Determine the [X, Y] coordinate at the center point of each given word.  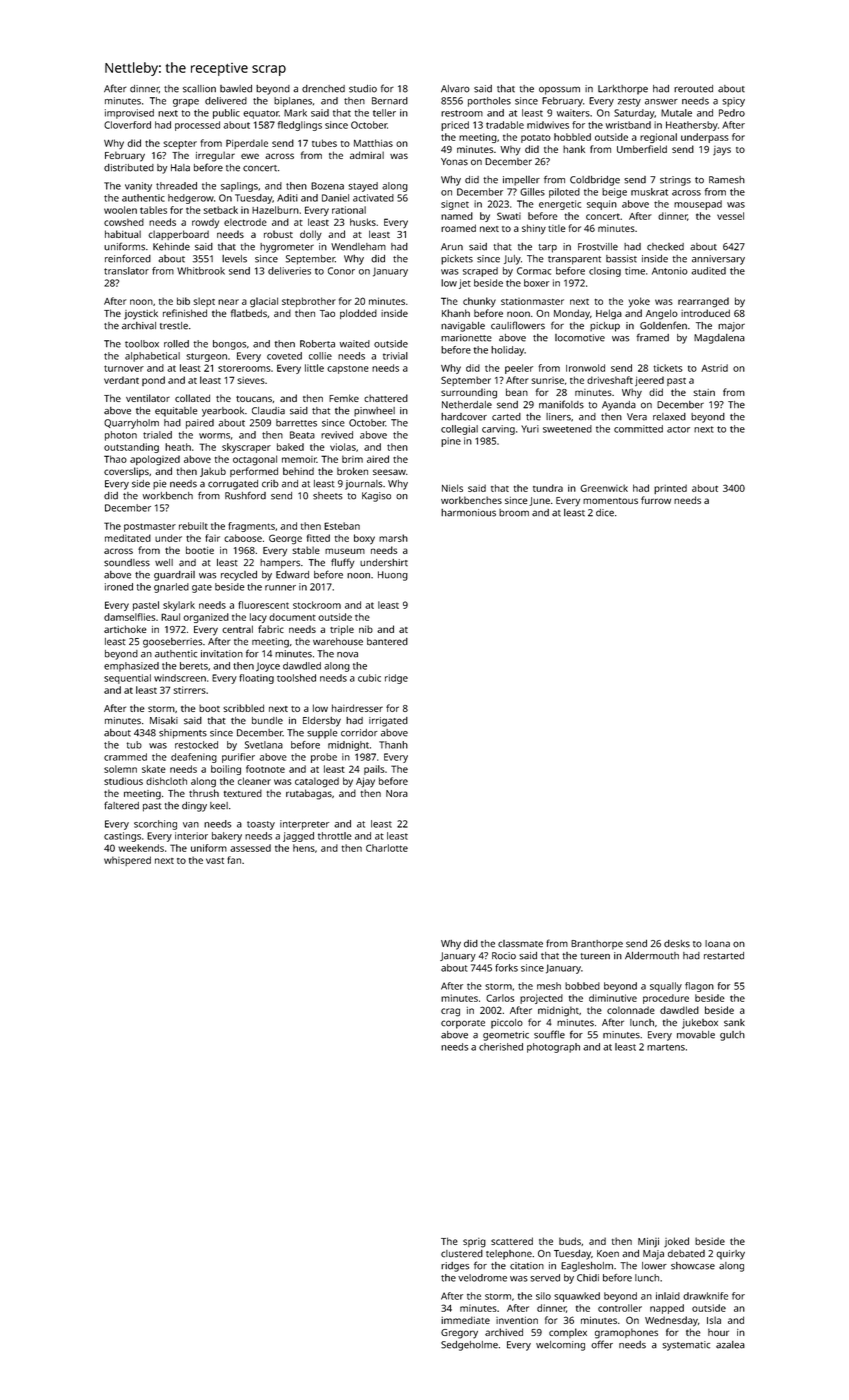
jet [465, 284]
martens [666, 1047]
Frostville [598, 247]
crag [450, 1012]
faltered [121, 805]
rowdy [205, 223]
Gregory [459, 1334]
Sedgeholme [469, 1346]
